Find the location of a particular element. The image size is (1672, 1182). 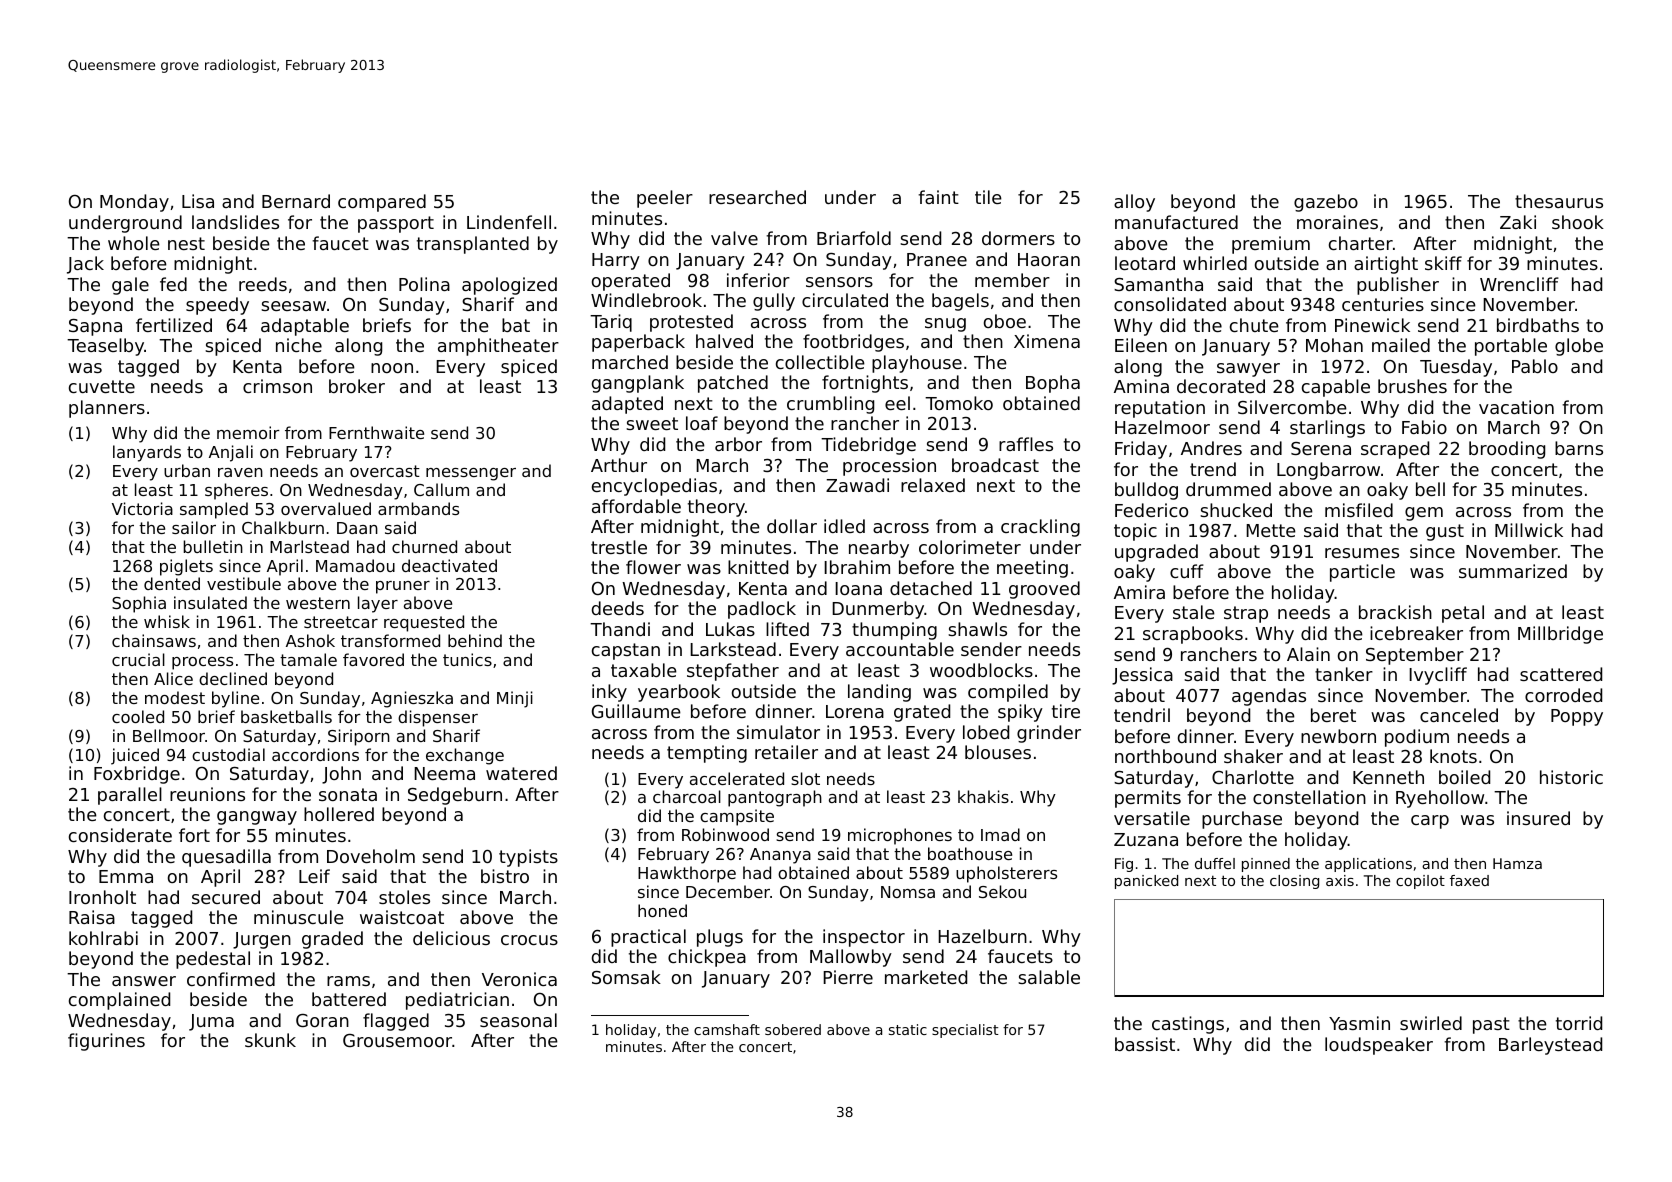

figurines is located at coordinates (106, 1042).
